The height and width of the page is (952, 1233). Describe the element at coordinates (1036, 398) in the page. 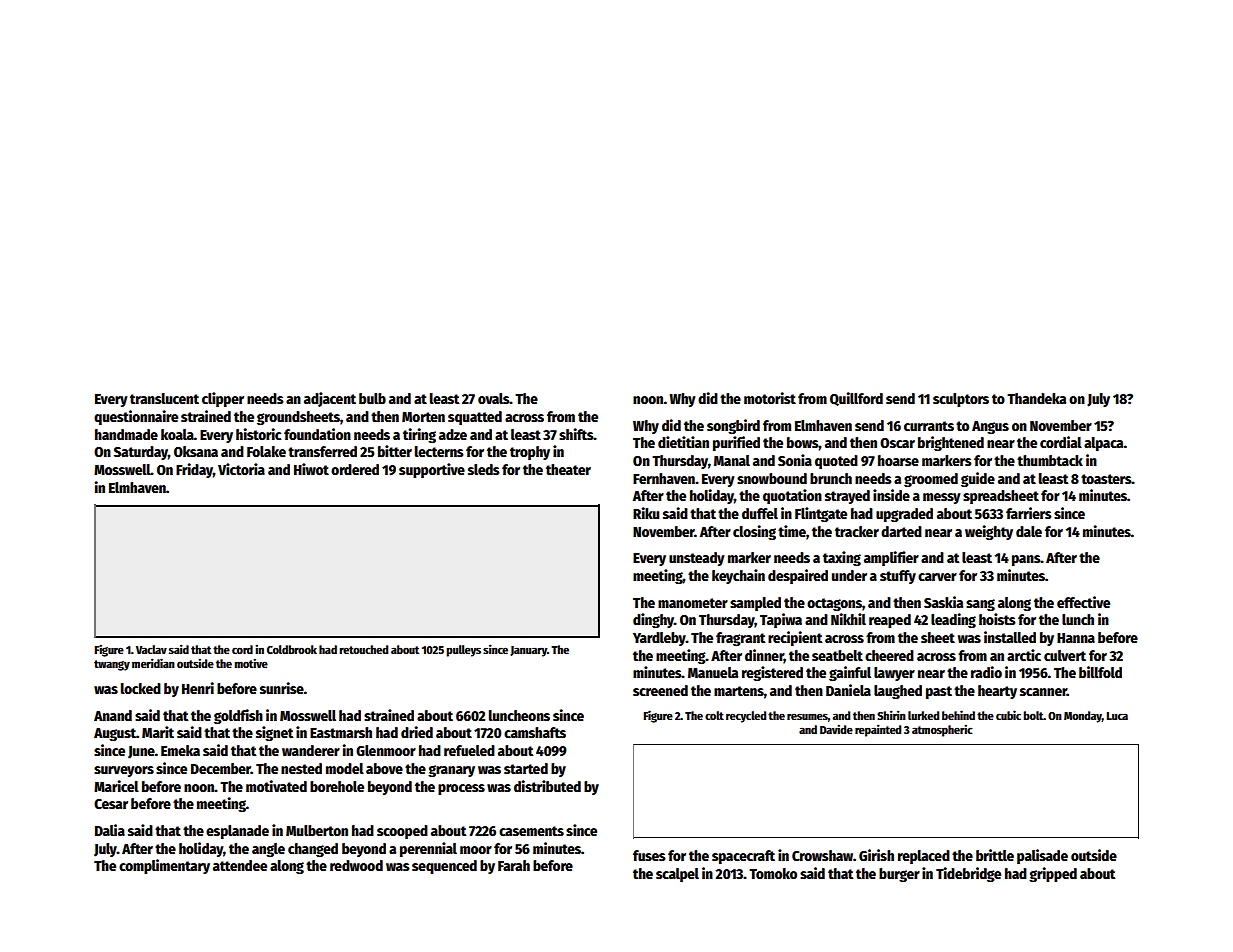

I see `Thandeka` at that location.
